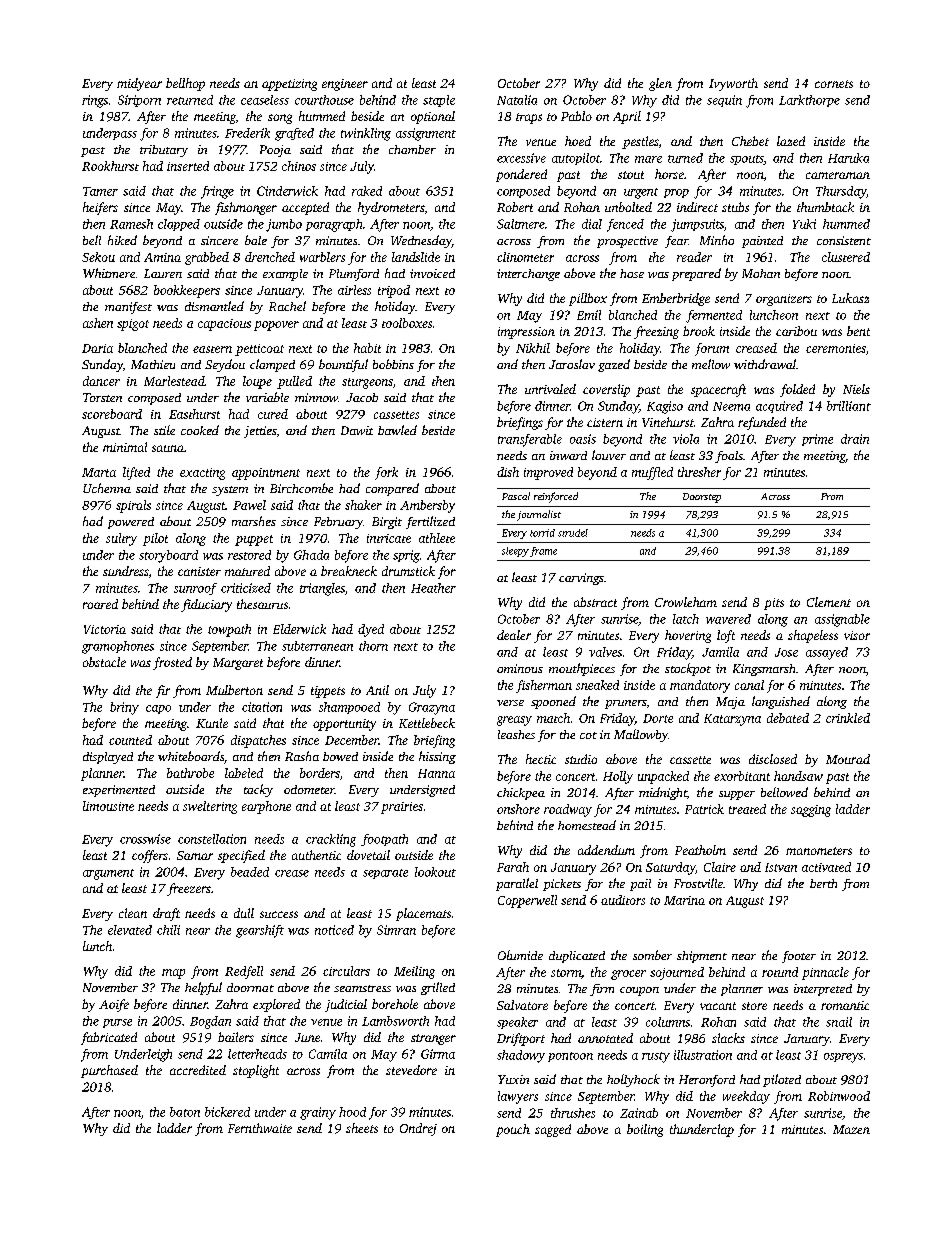 This screenshot has height=1233, width=952. I want to click on jumpsuits, so click(697, 225).
